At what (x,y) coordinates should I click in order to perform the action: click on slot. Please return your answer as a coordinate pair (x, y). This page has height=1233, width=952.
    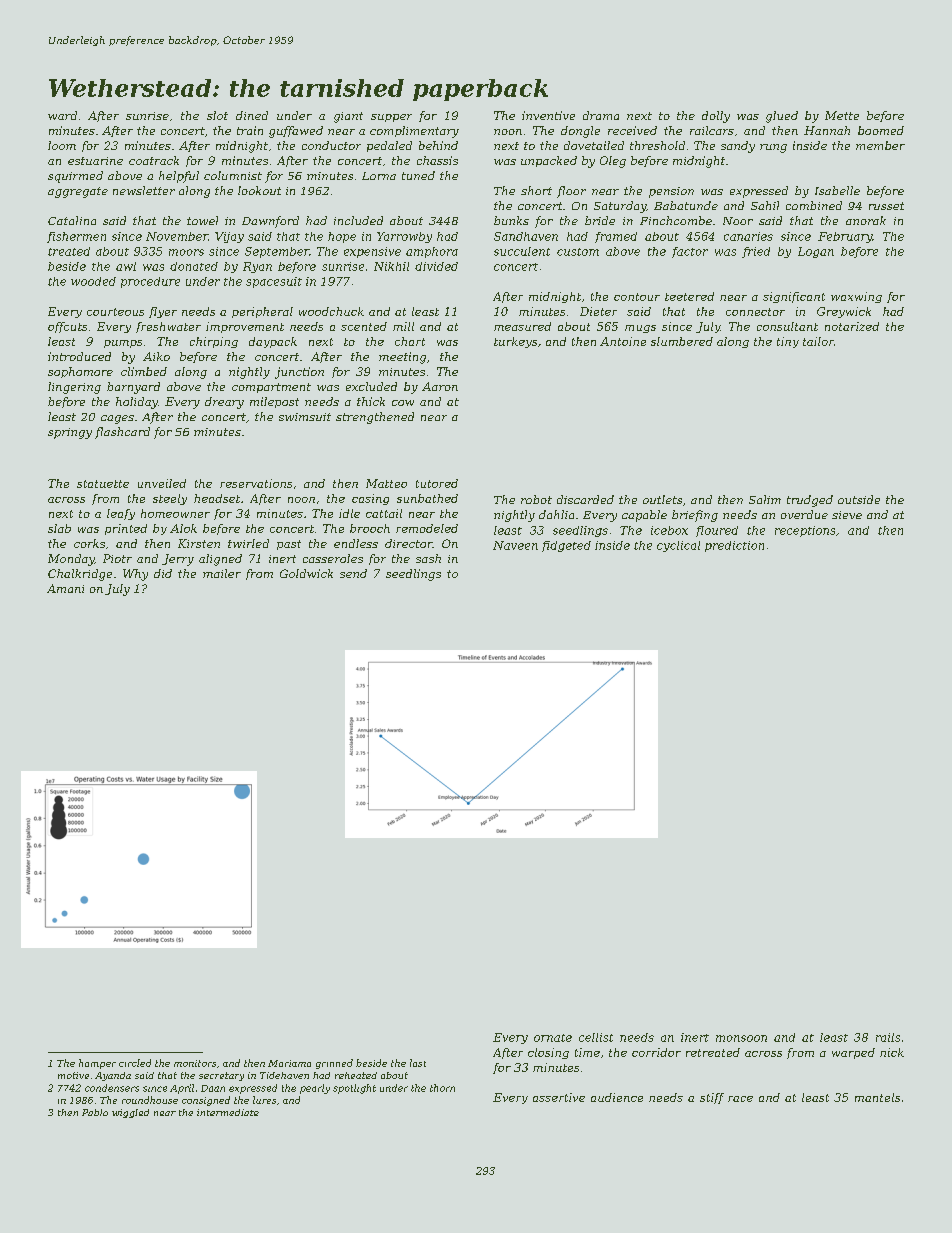
    Looking at the image, I should click on (217, 115).
